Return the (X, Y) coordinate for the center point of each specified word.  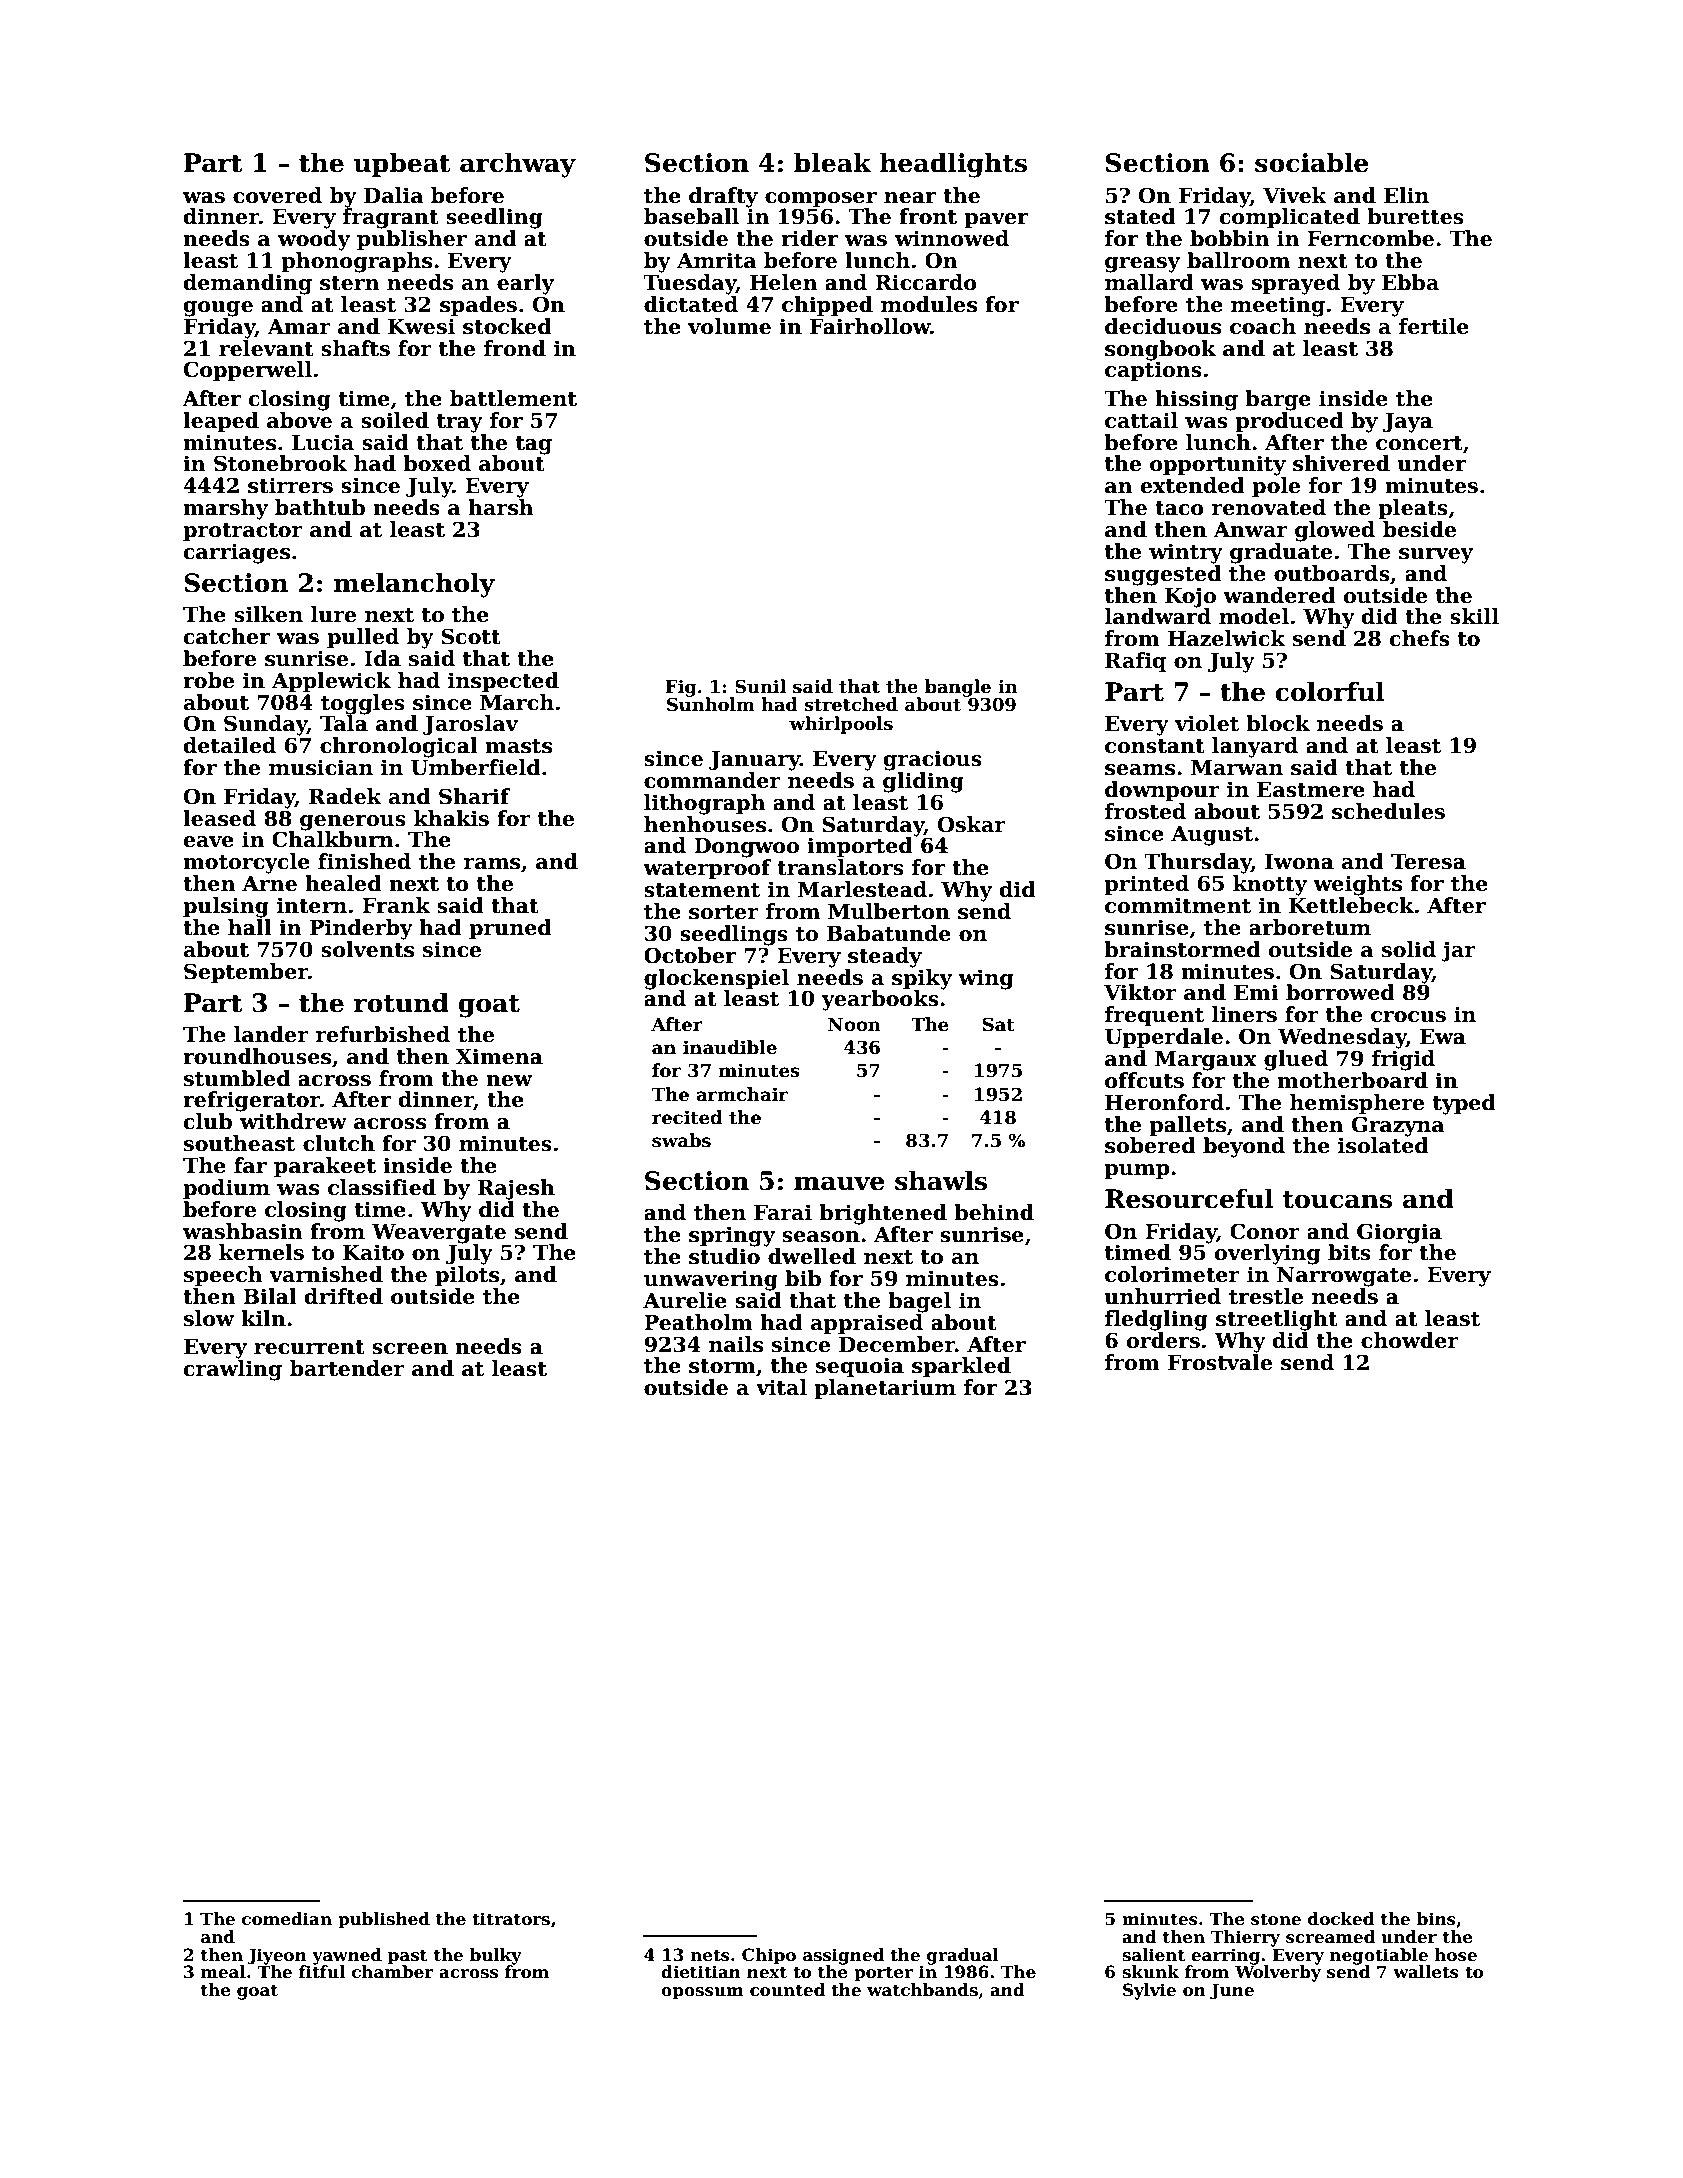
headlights (953, 165)
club (208, 1121)
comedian (287, 1919)
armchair (742, 1094)
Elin (1406, 195)
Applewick (331, 682)
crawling (233, 1370)
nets (710, 1955)
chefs (1420, 638)
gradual (963, 1956)
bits (1349, 1252)
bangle (958, 688)
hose (1456, 1955)
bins (1436, 1919)
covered (277, 195)
